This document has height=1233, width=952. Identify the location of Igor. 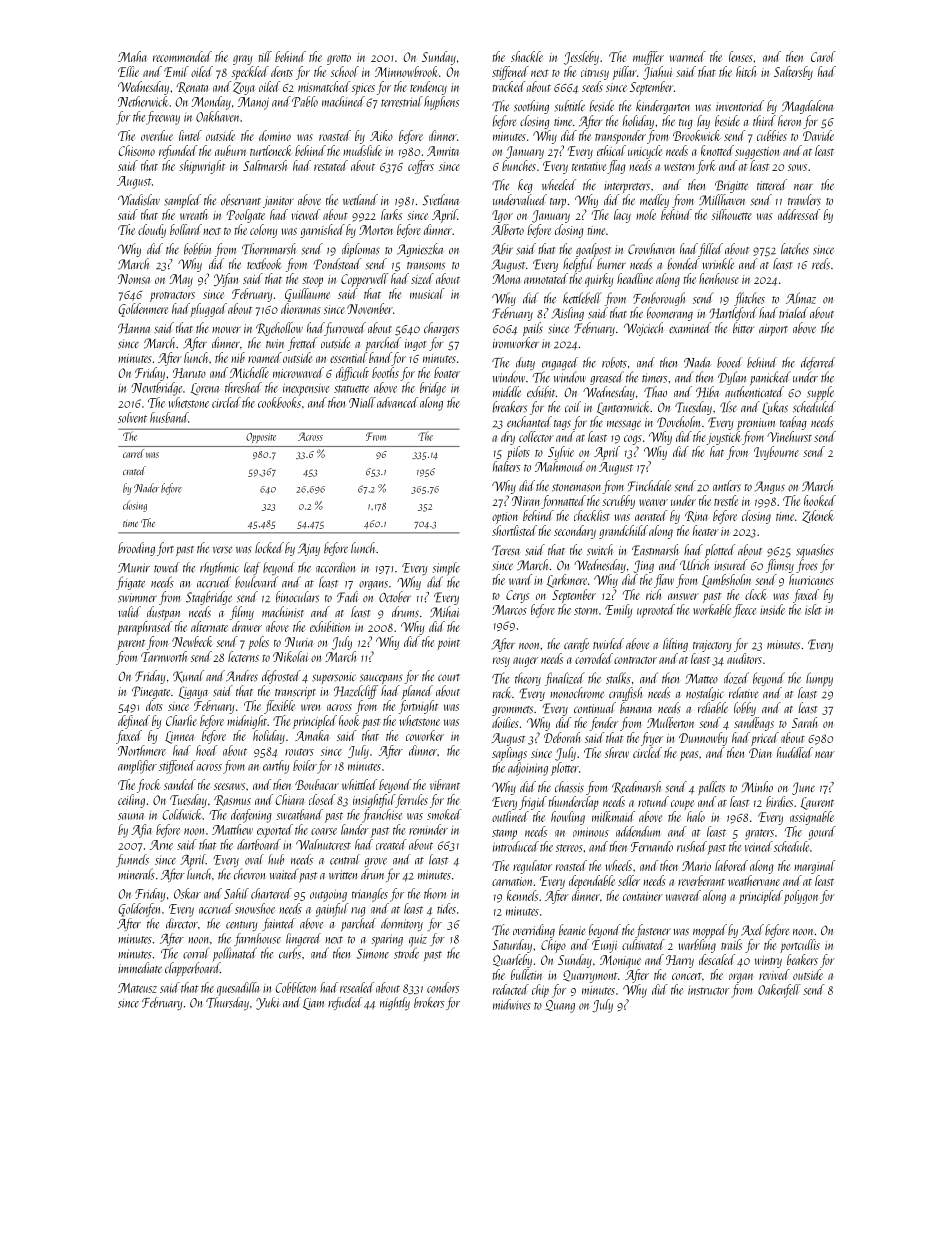
(502, 216).
